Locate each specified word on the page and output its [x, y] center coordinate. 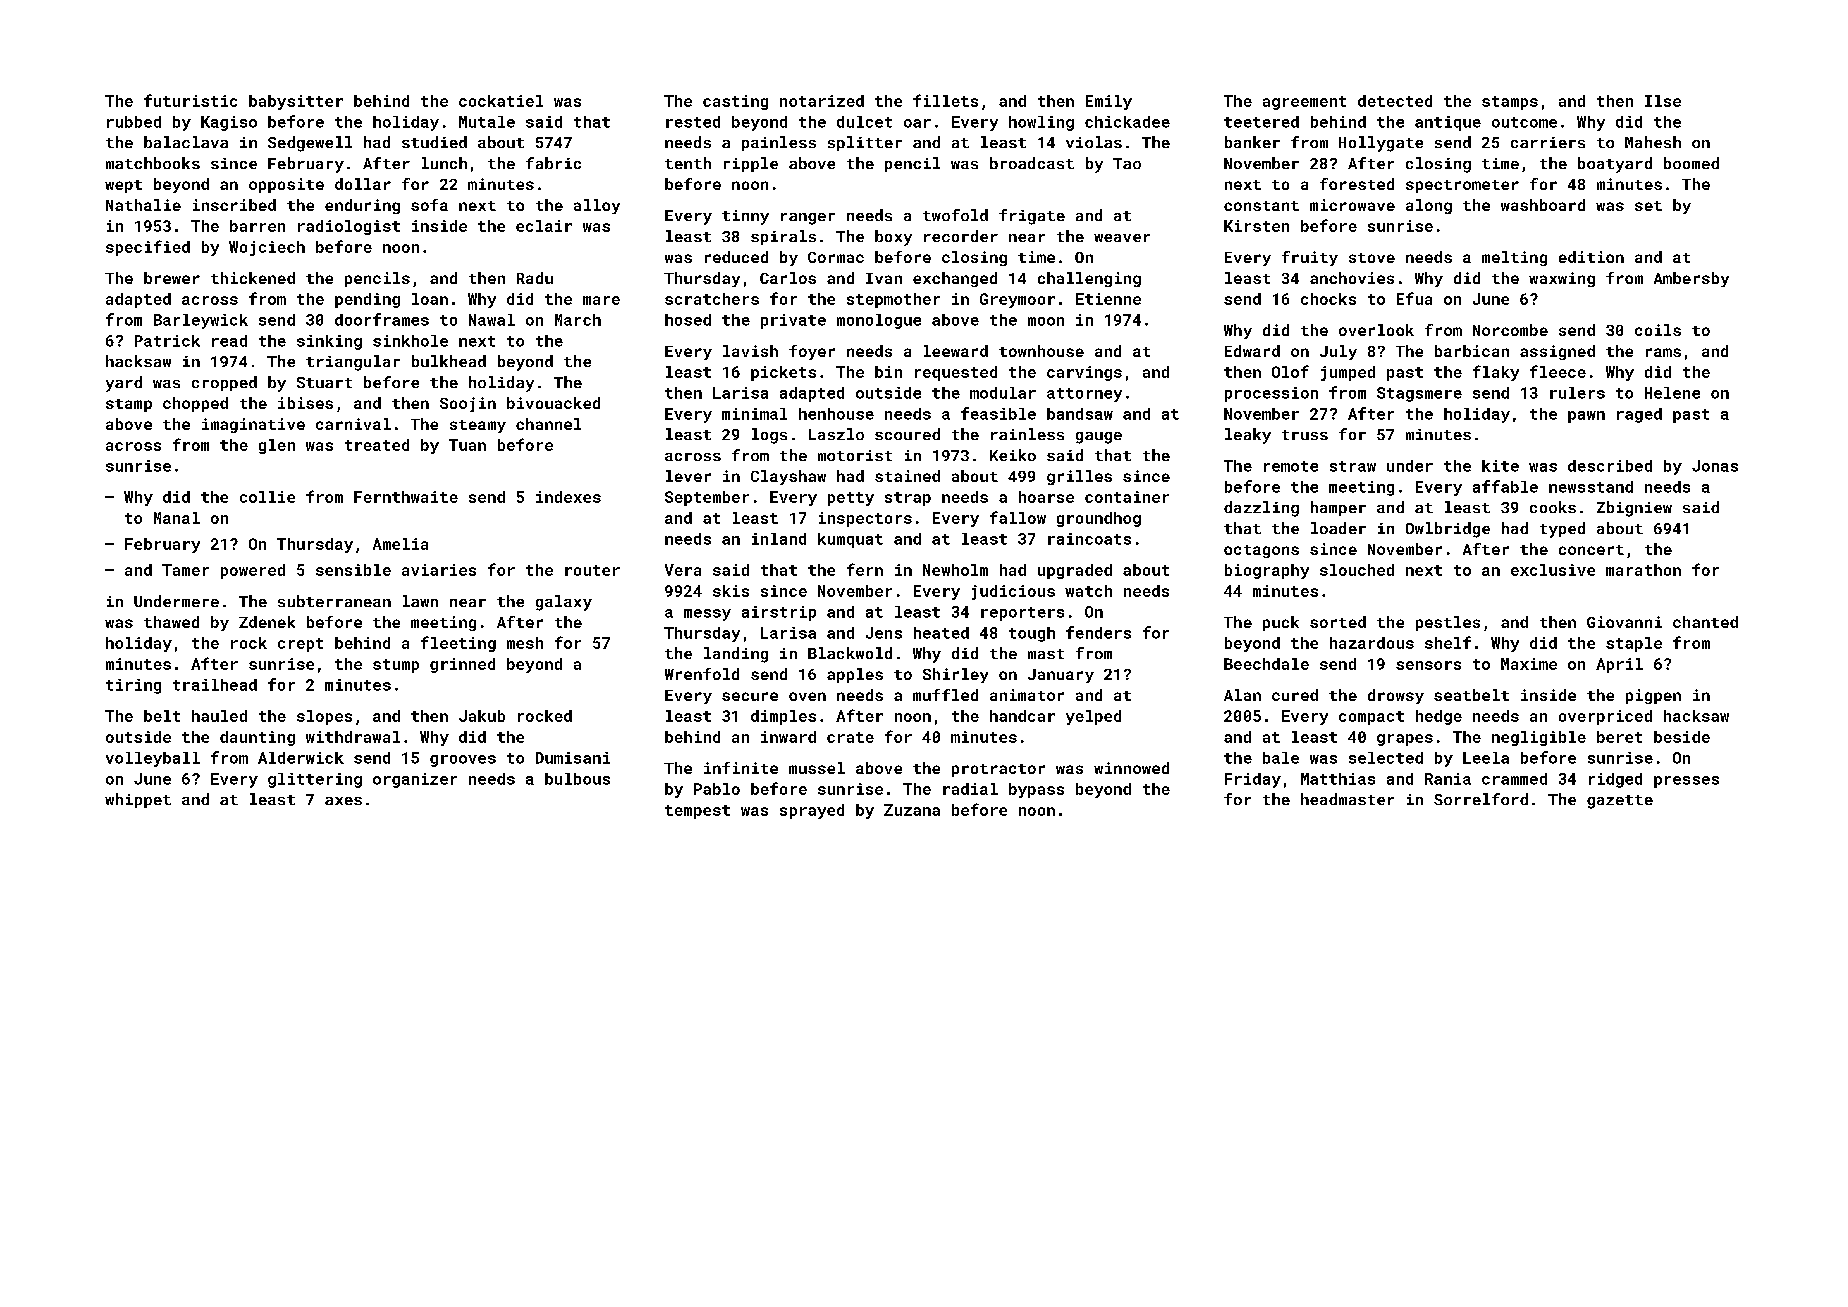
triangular [353, 363]
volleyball [153, 759]
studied [434, 142]
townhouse [1041, 351]
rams [1663, 352]
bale [1281, 758]
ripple [751, 164]
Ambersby [1691, 279]
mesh [525, 643]
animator [1027, 695]
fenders [1098, 632]
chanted [1705, 622]
